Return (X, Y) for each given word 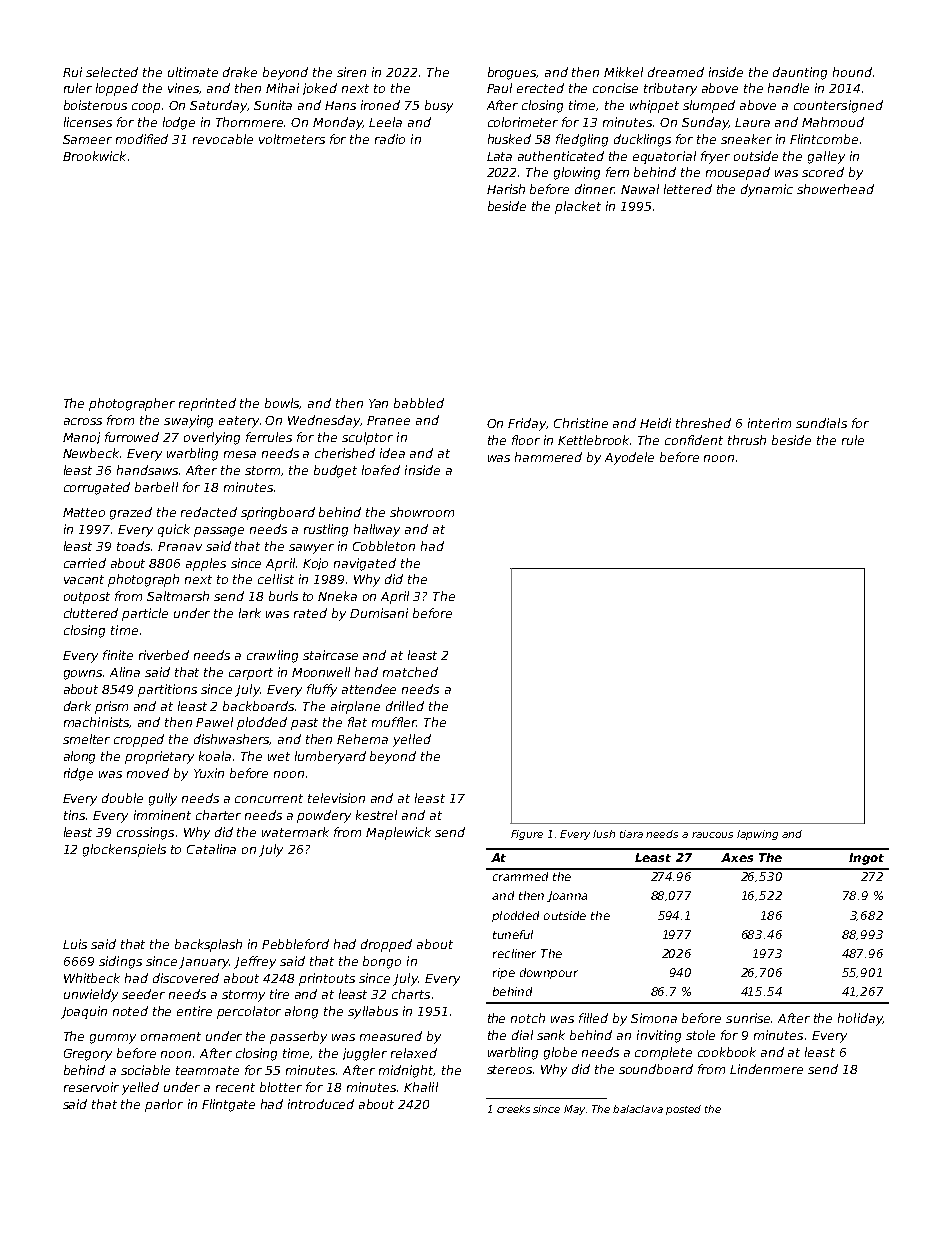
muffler (394, 722)
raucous (712, 835)
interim (769, 423)
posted (683, 1110)
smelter (86, 739)
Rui (72, 72)
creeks (513, 1109)
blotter (281, 1087)
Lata (499, 156)
